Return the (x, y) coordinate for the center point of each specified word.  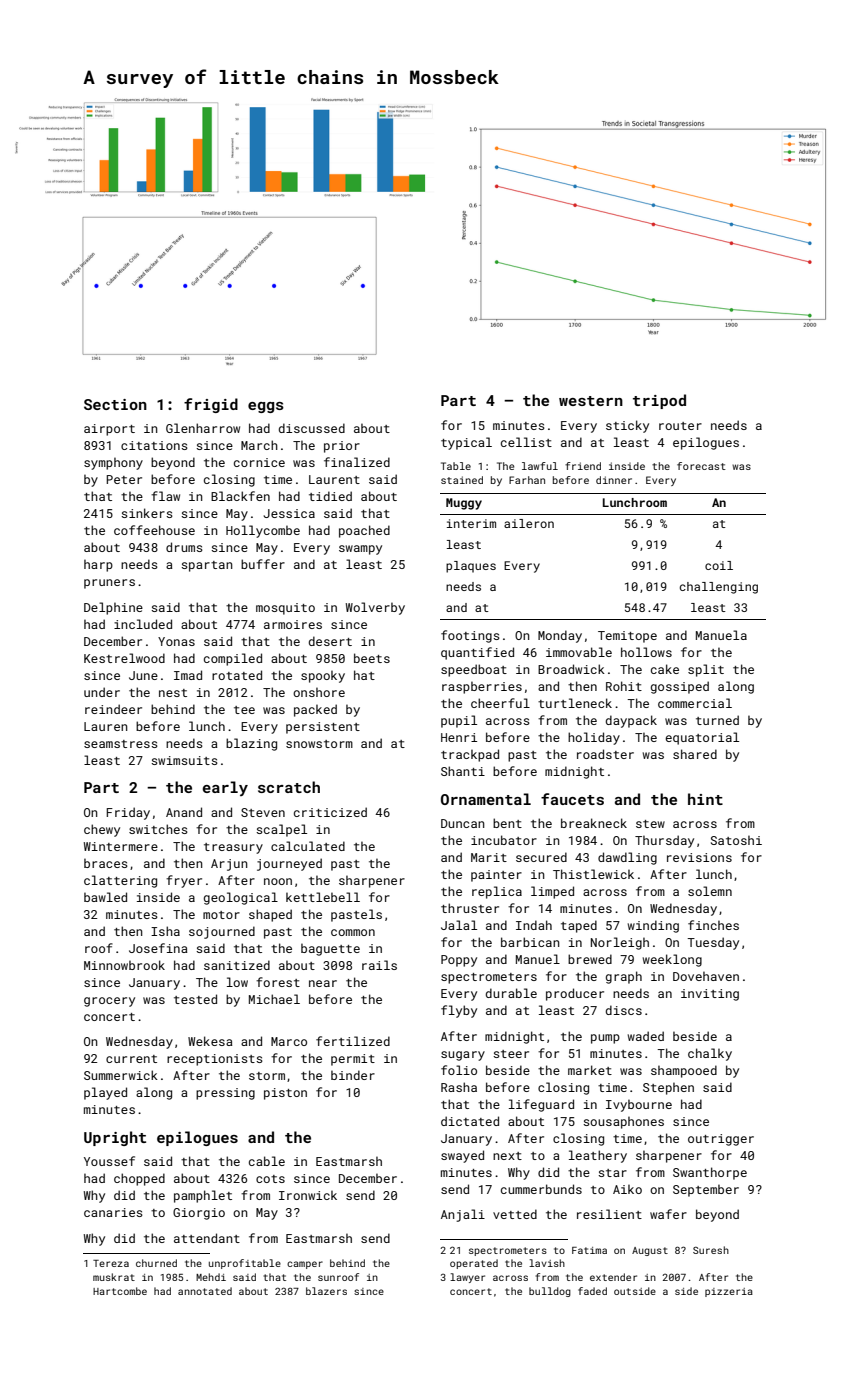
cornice (259, 462)
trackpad (470, 755)
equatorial (702, 738)
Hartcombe (120, 1291)
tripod (659, 401)
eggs (266, 407)
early (225, 788)
